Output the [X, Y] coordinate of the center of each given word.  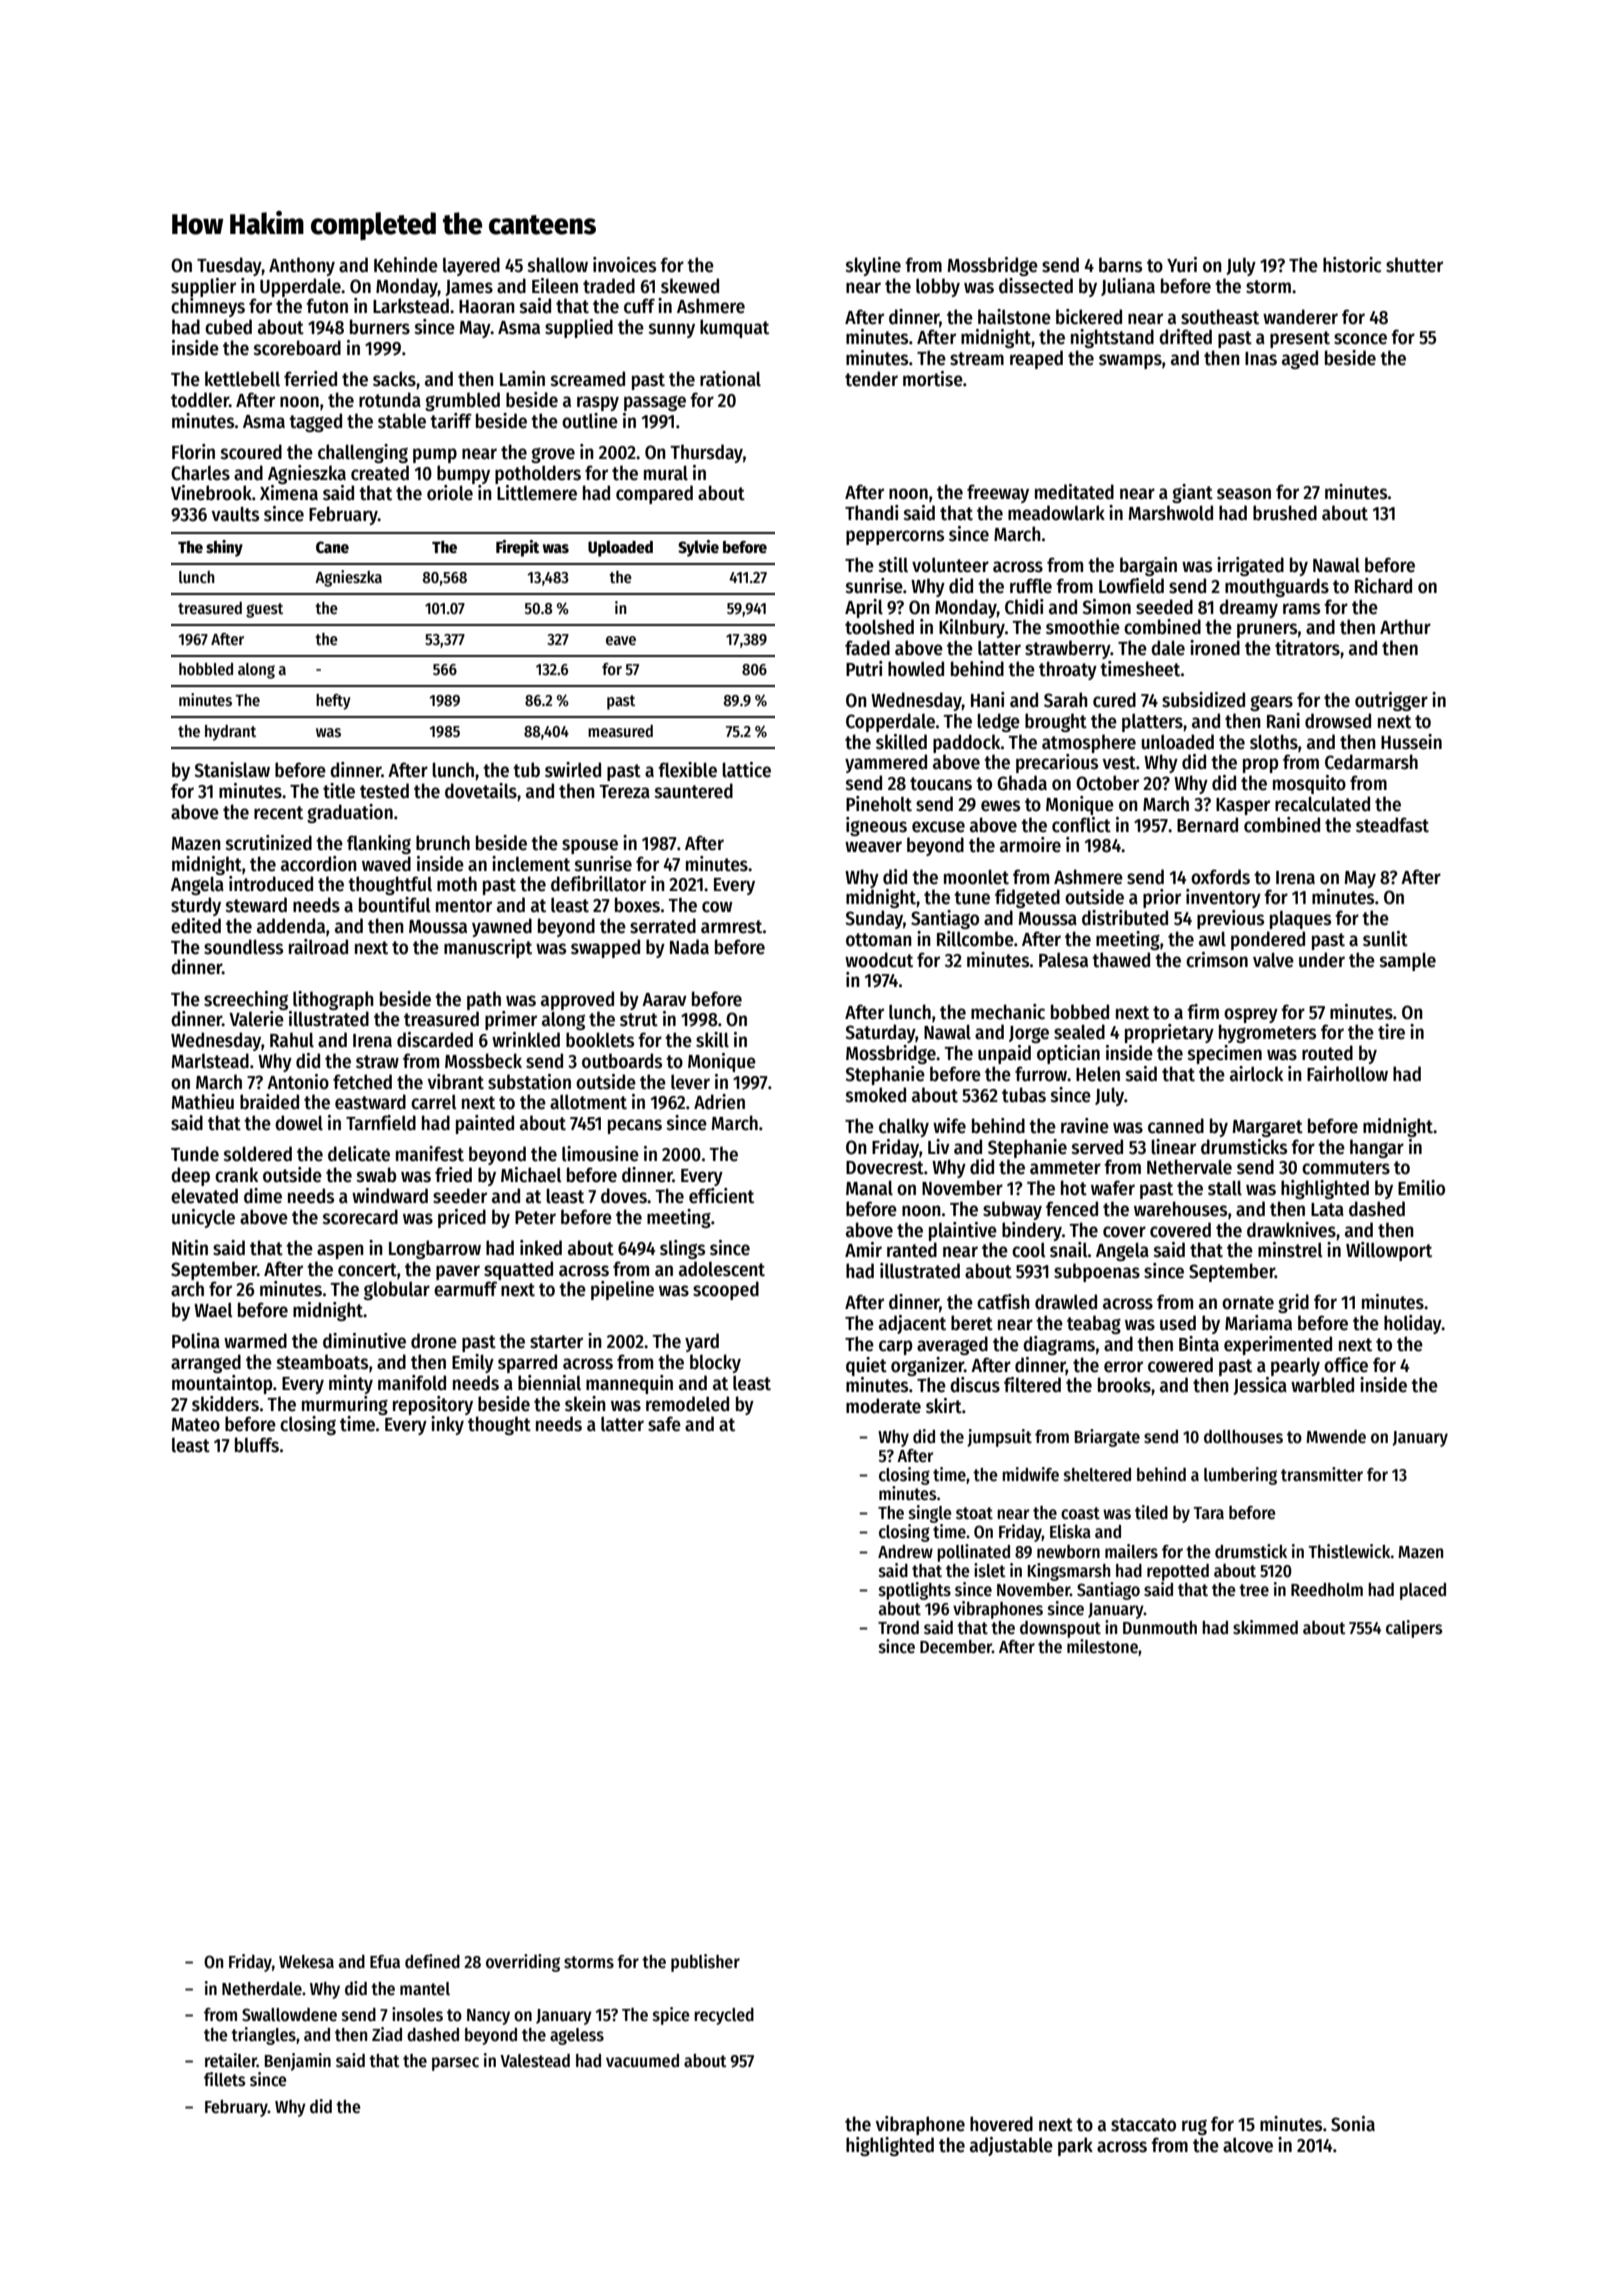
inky [447, 1425]
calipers [1414, 1629]
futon [327, 306]
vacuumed [642, 2061]
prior [1162, 898]
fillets [224, 2079]
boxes [637, 905]
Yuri [1182, 265]
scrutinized [269, 843]
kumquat [734, 328]
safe [664, 1424]
